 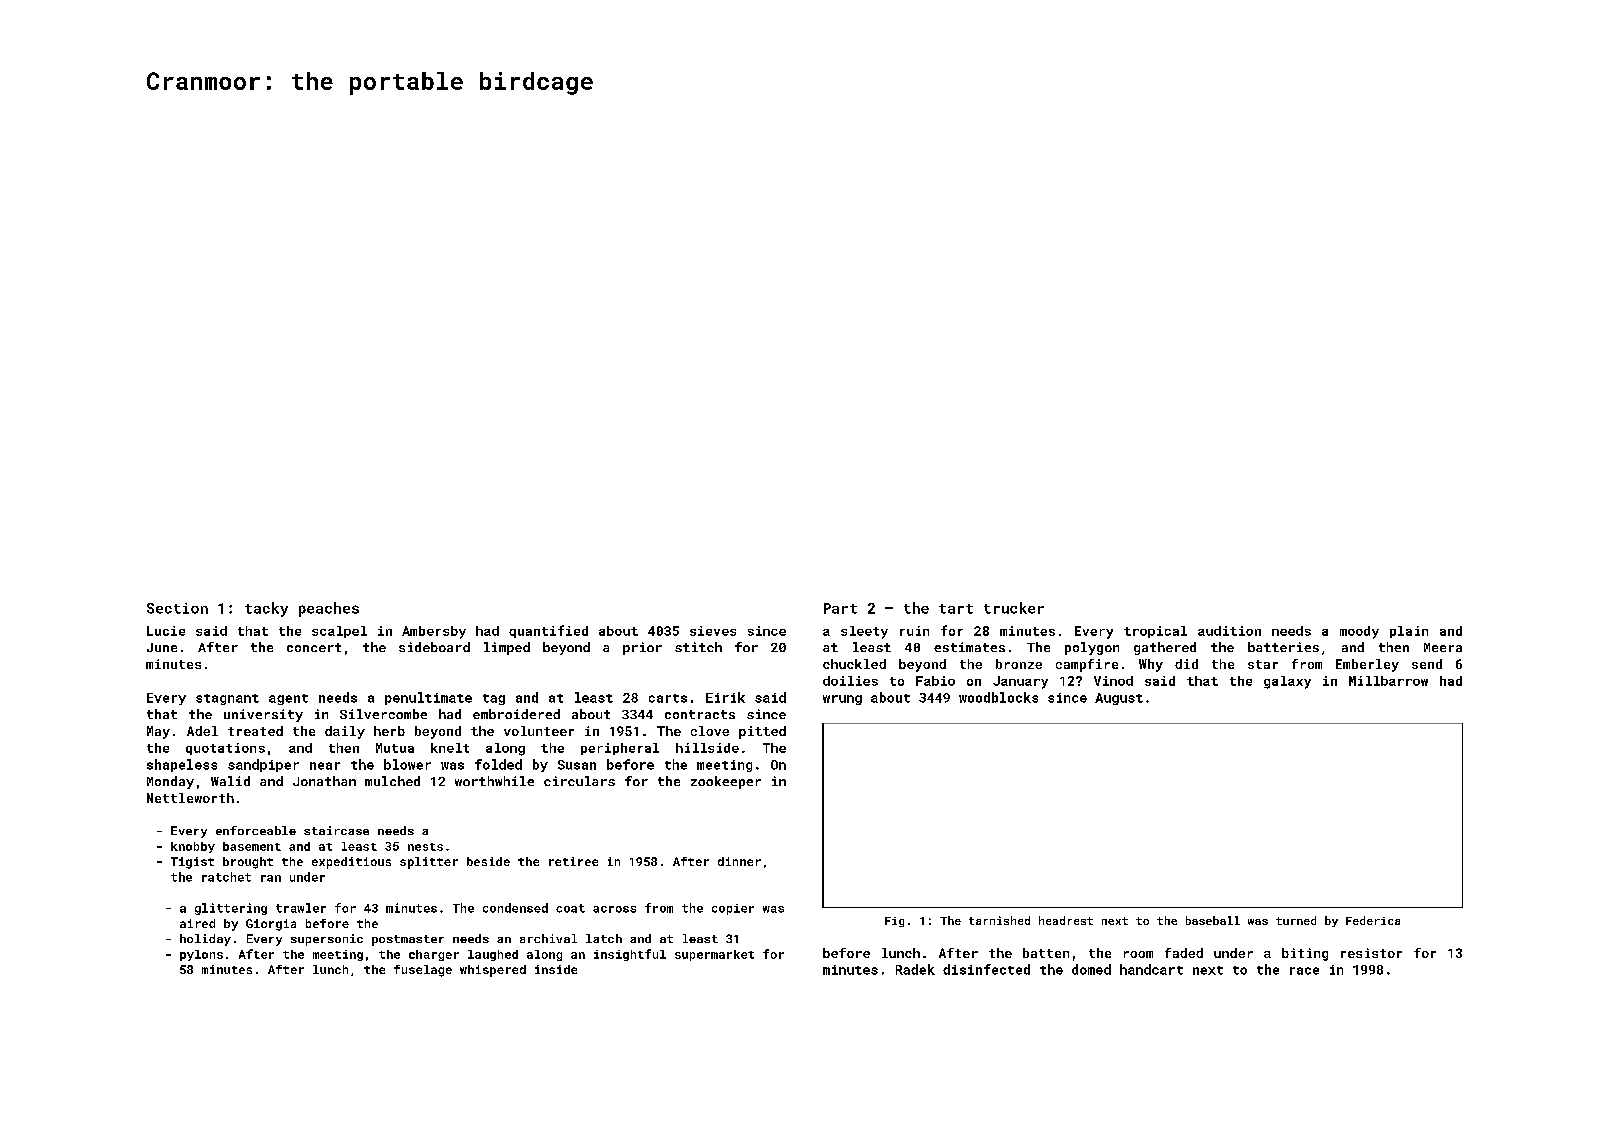 What do you see at coordinates (1014, 608) in the page?
I see `trucker` at bounding box center [1014, 608].
